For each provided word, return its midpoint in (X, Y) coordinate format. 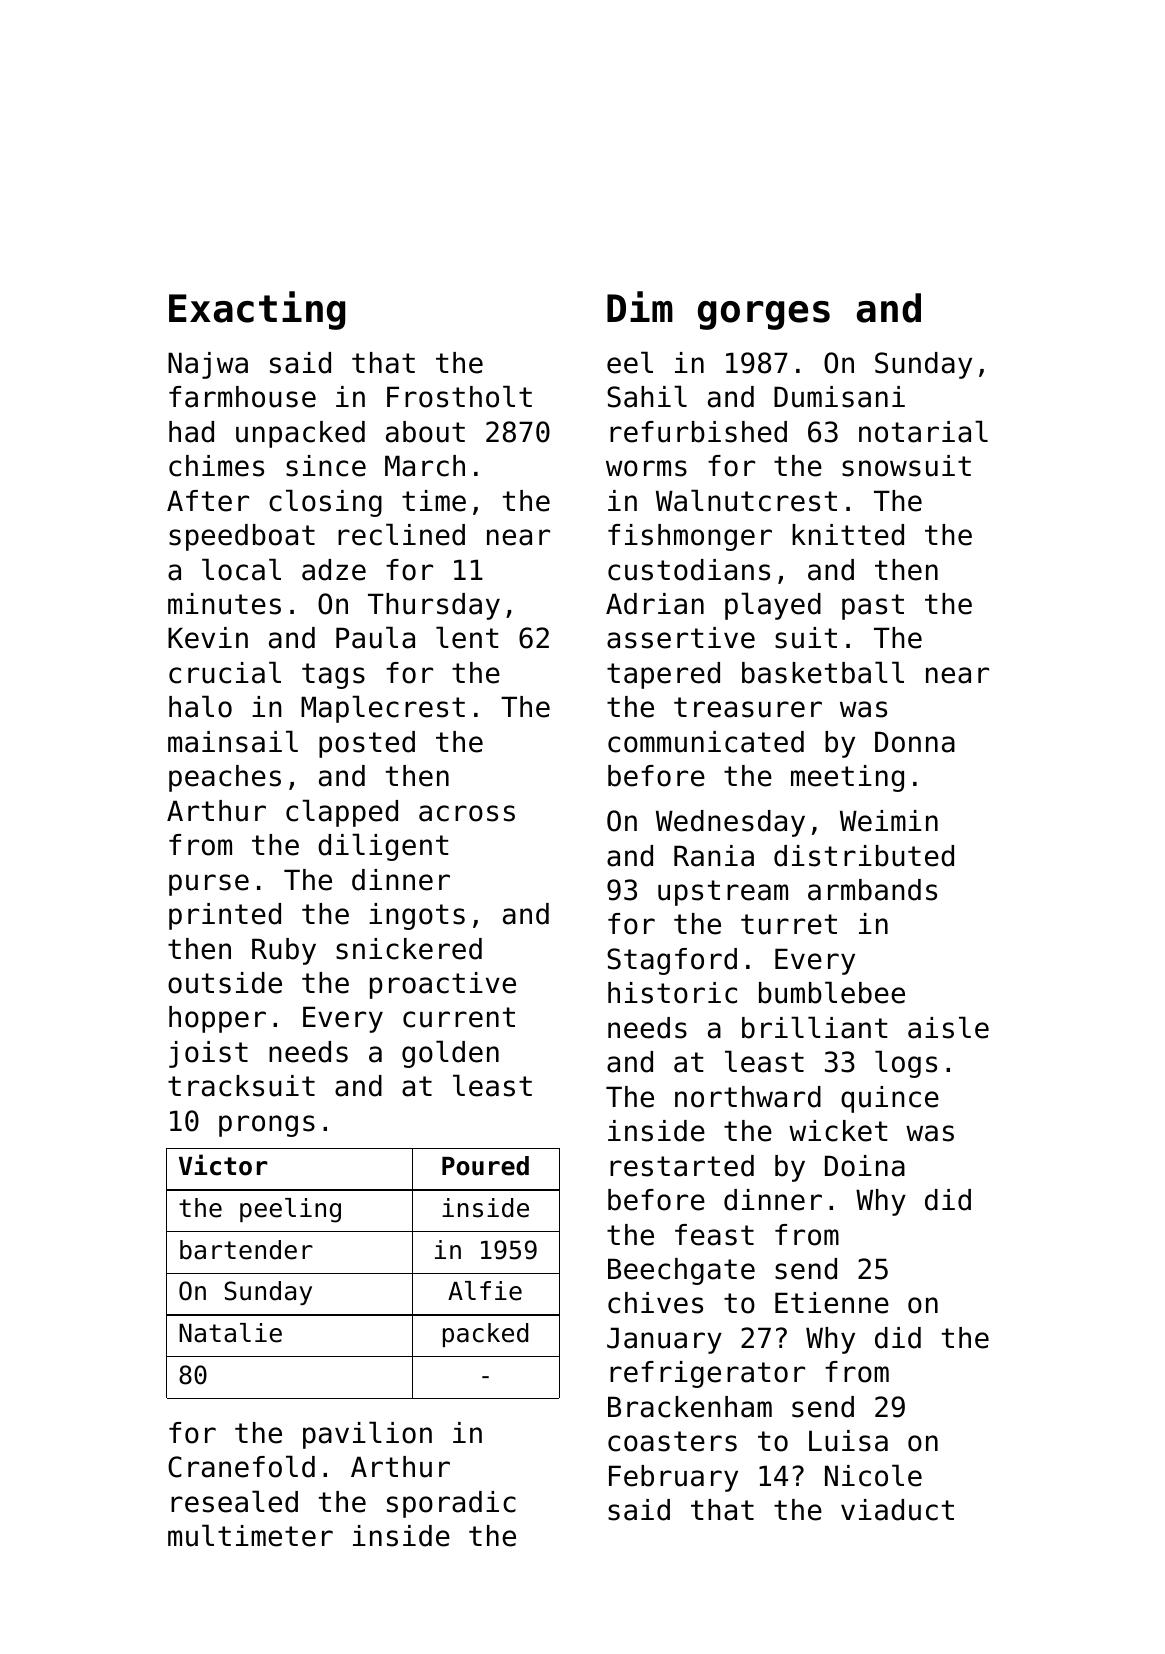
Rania (714, 856)
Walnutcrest (746, 500)
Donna (915, 742)
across (467, 813)
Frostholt (459, 396)
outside (225, 983)
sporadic (451, 1504)
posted (367, 744)
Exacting (257, 310)
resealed (234, 1501)
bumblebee (832, 992)
